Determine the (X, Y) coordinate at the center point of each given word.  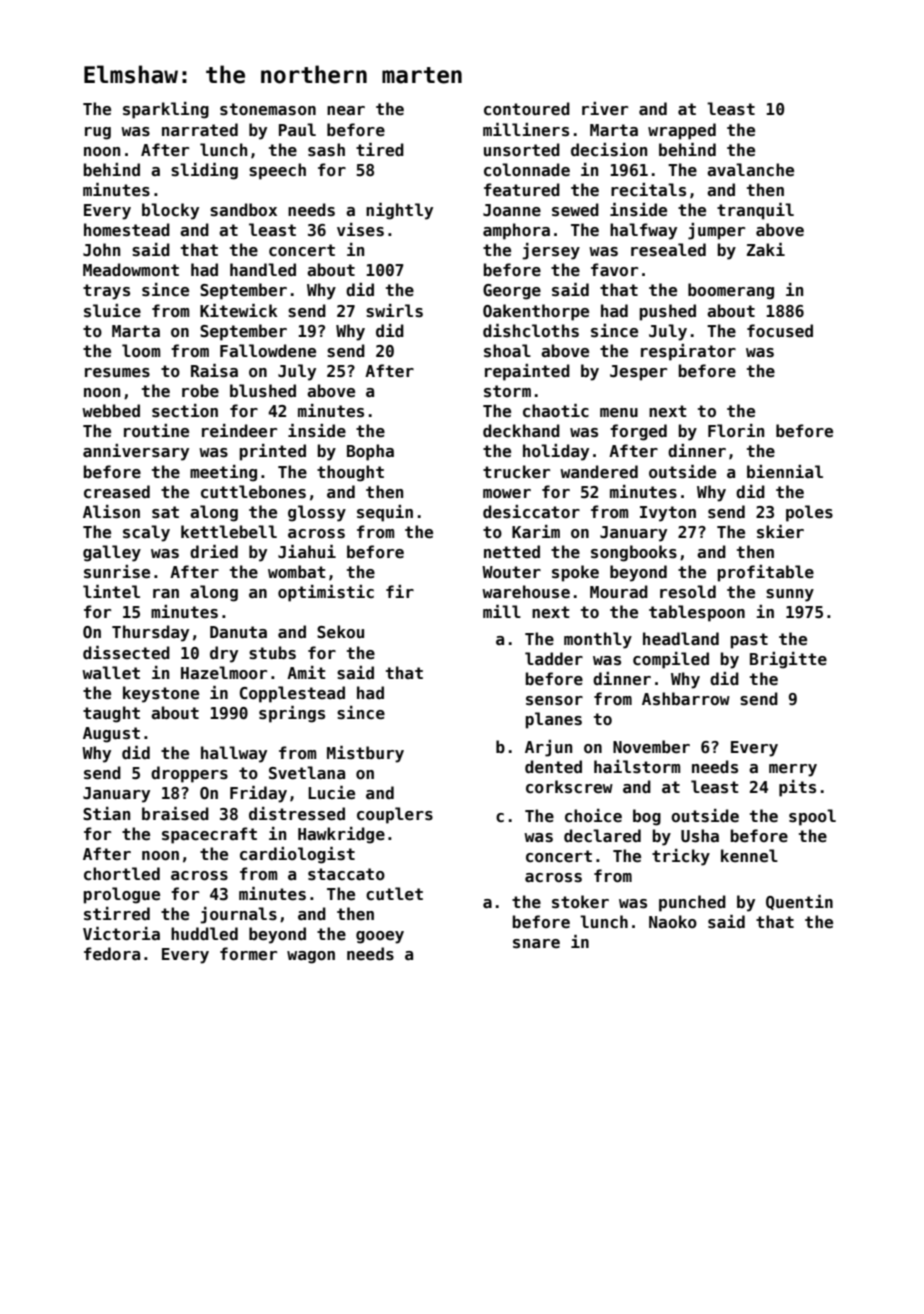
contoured (527, 109)
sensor (554, 701)
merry (793, 770)
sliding (204, 171)
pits (797, 788)
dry (224, 654)
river (605, 109)
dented (553, 767)
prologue (122, 895)
